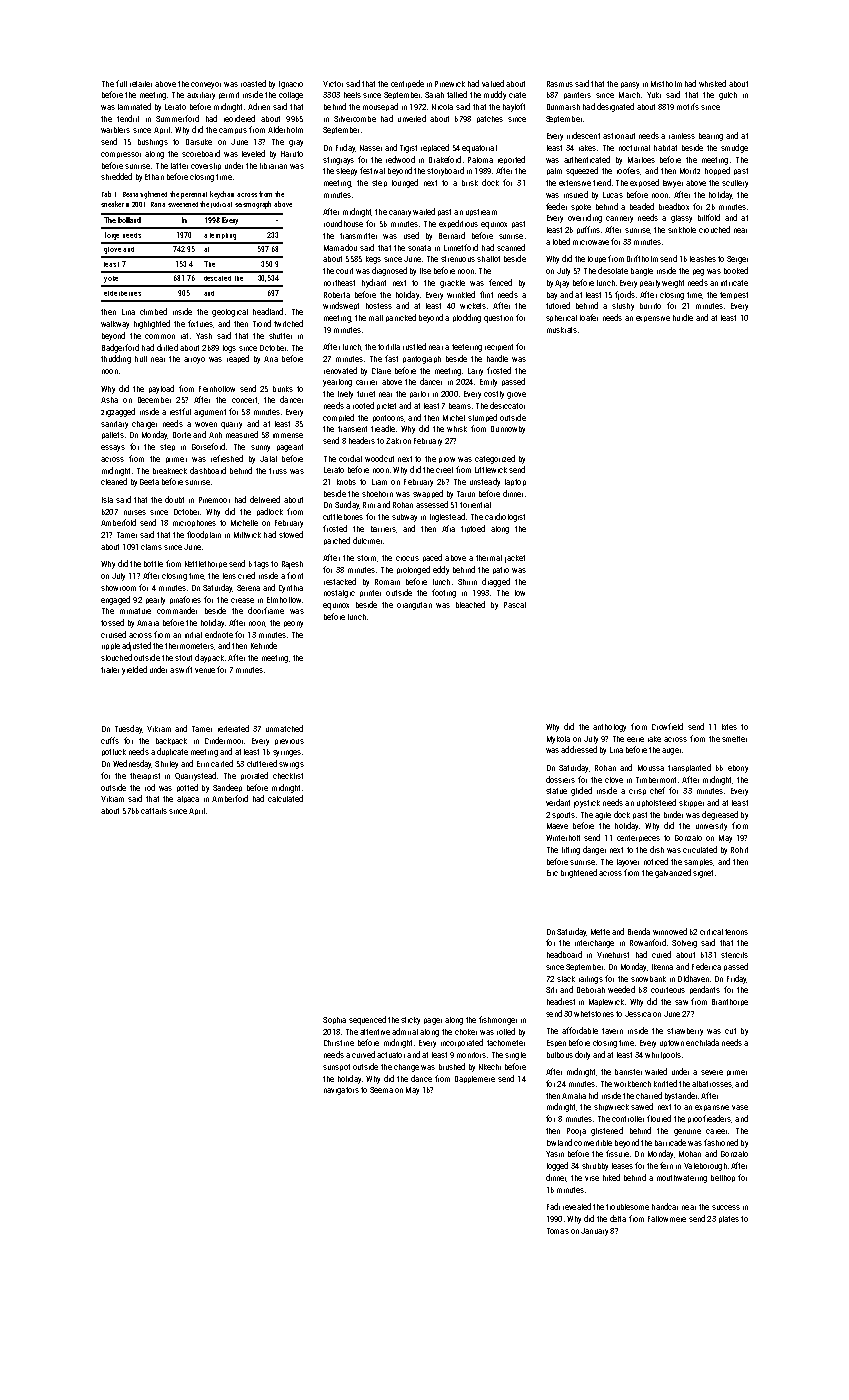  Describe the element at coordinates (381, 1090) in the screenshot. I see `Seema` at that location.
